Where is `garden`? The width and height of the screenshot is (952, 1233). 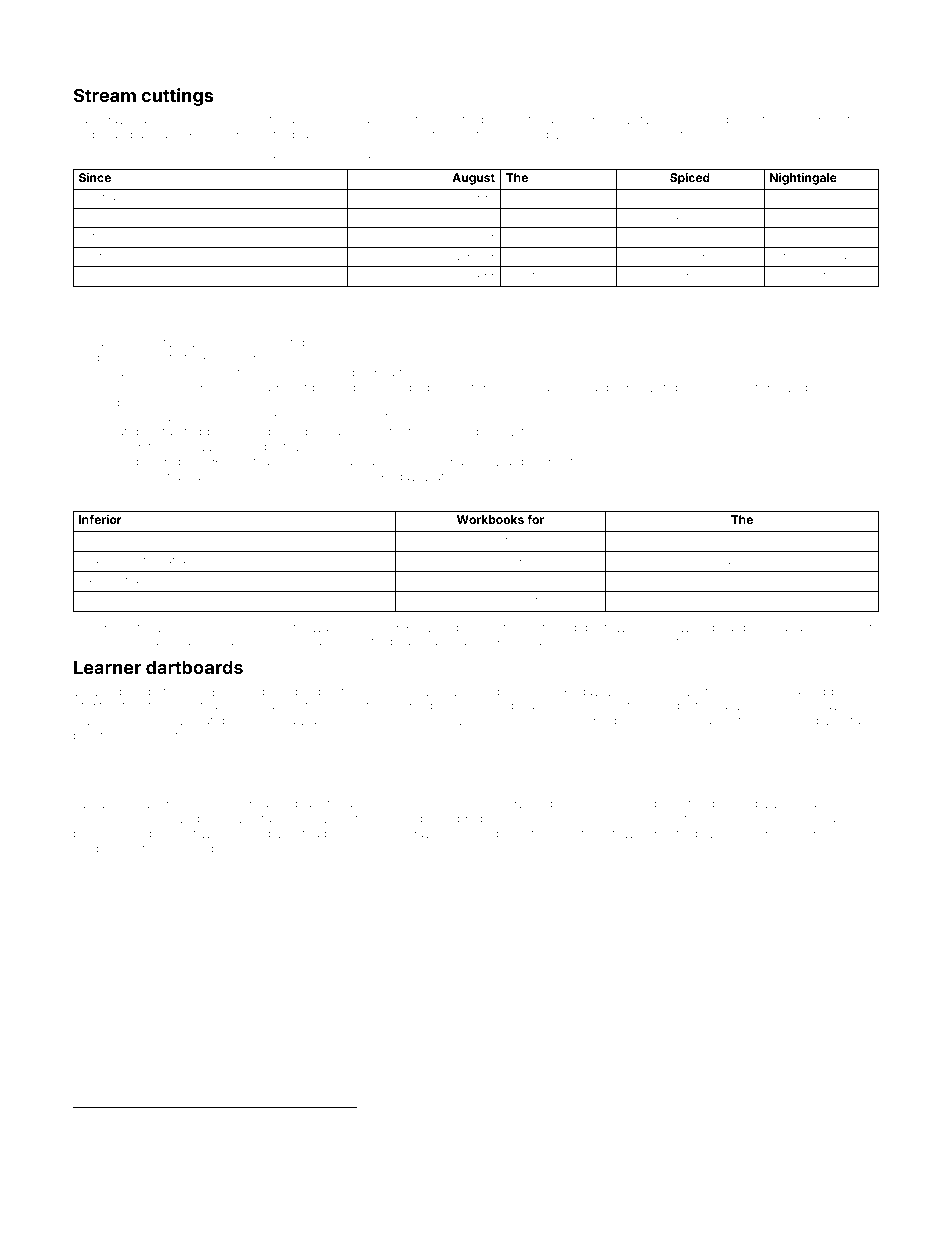 garden is located at coordinates (372, 707).
